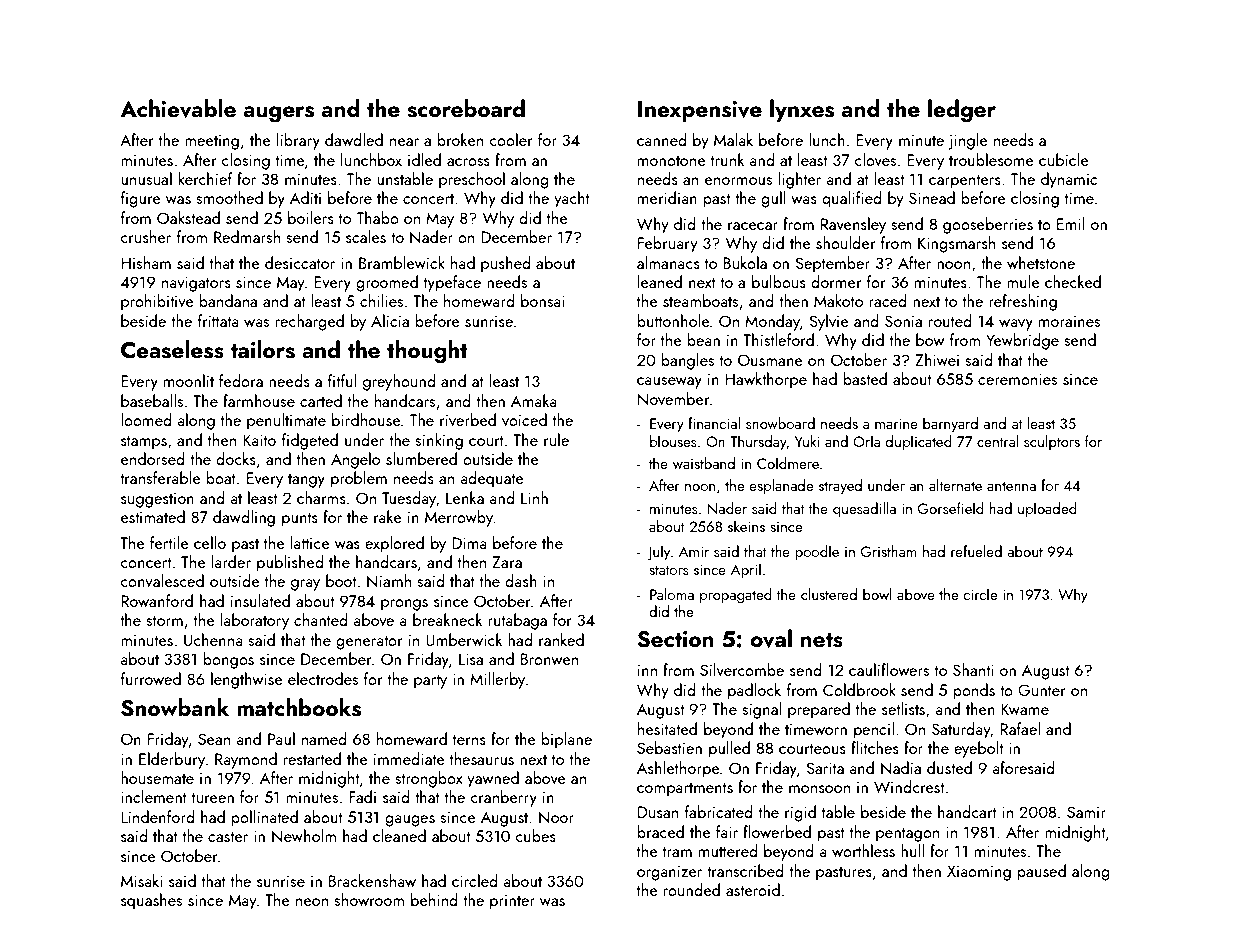 This document has width=1233, height=952. What do you see at coordinates (543, 300) in the document?
I see `bonsai` at bounding box center [543, 300].
